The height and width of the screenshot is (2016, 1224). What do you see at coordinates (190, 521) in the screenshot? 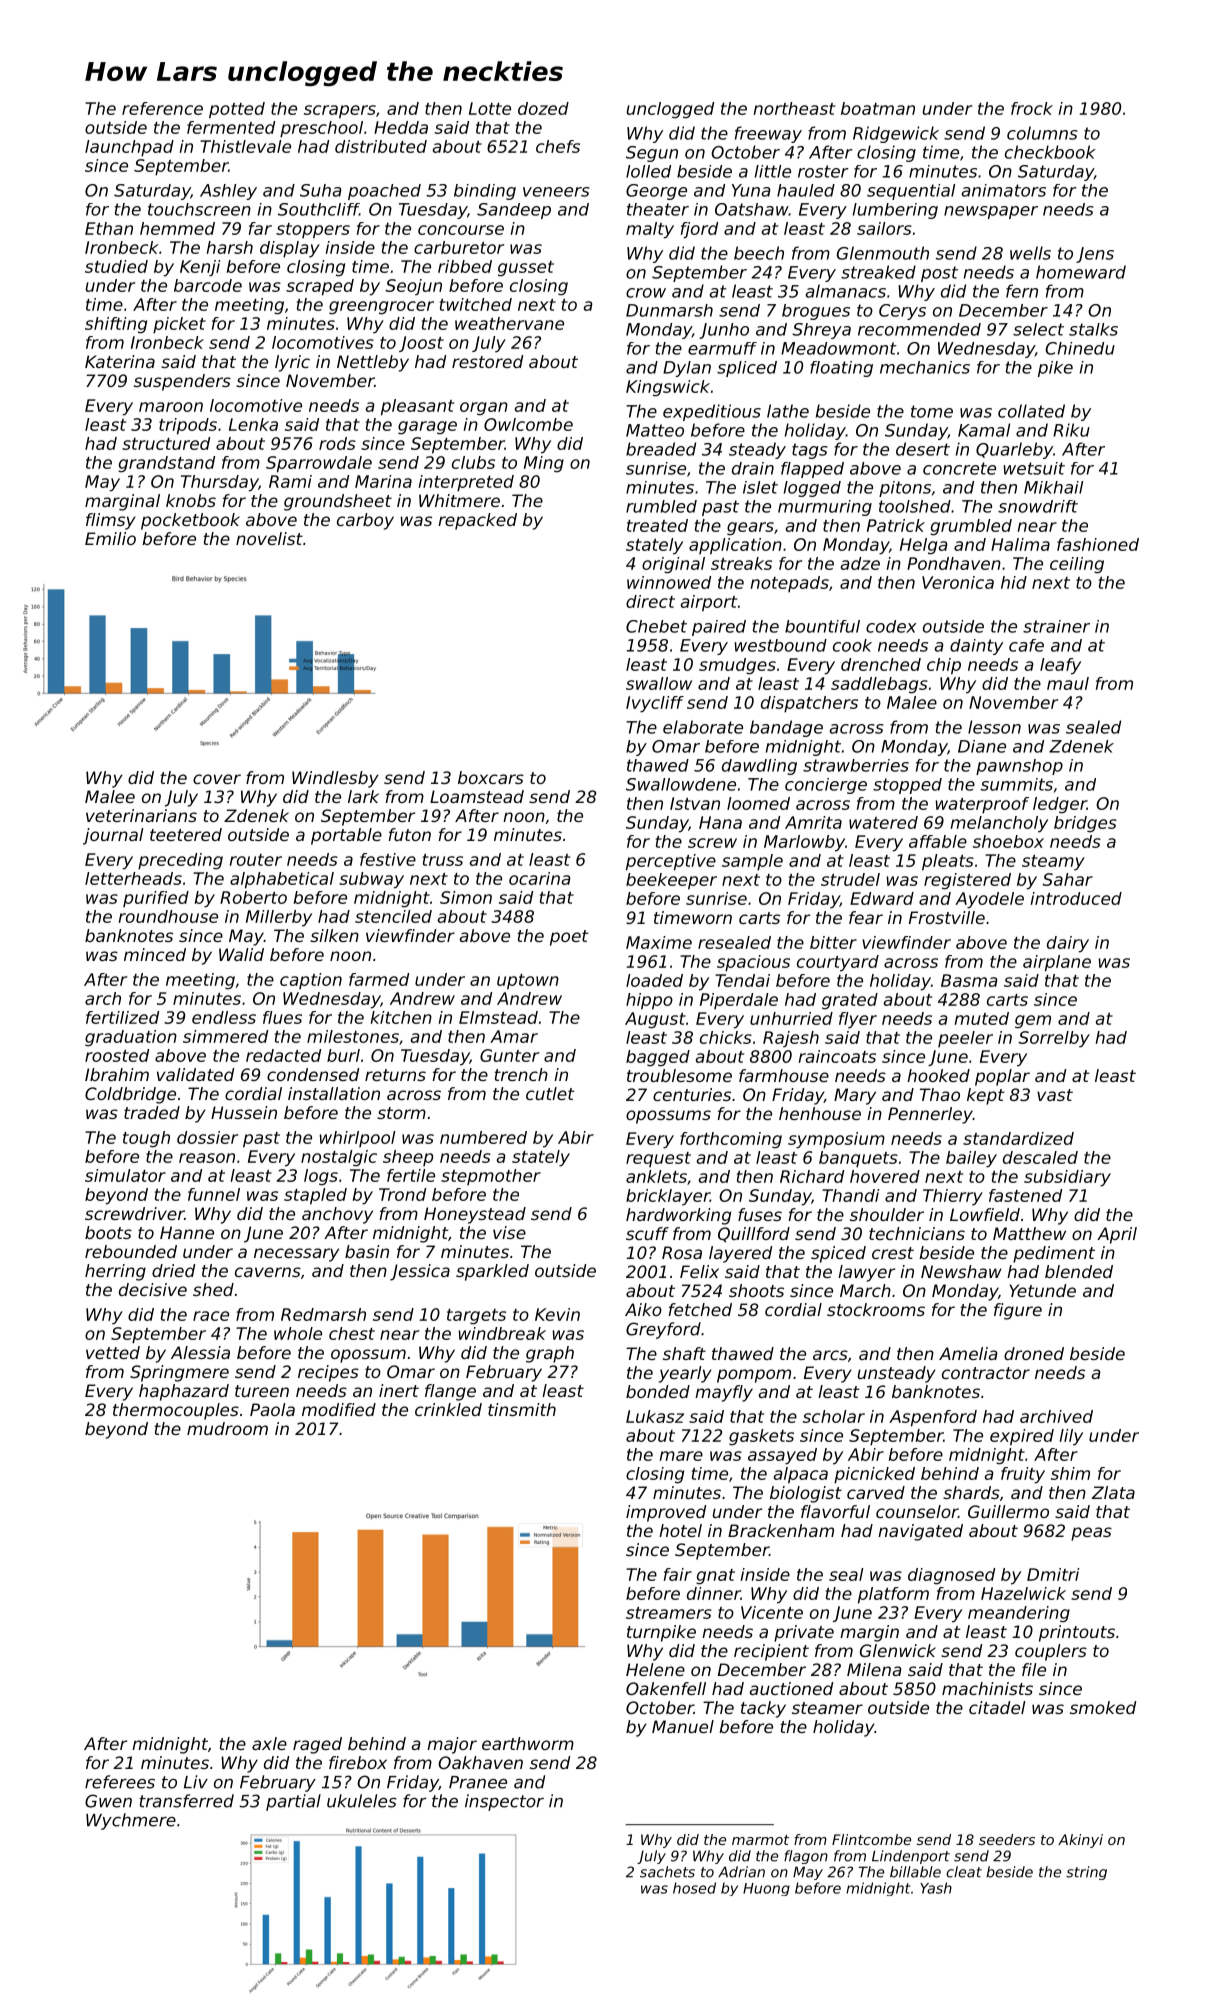
I see `pocketbook` at bounding box center [190, 521].
